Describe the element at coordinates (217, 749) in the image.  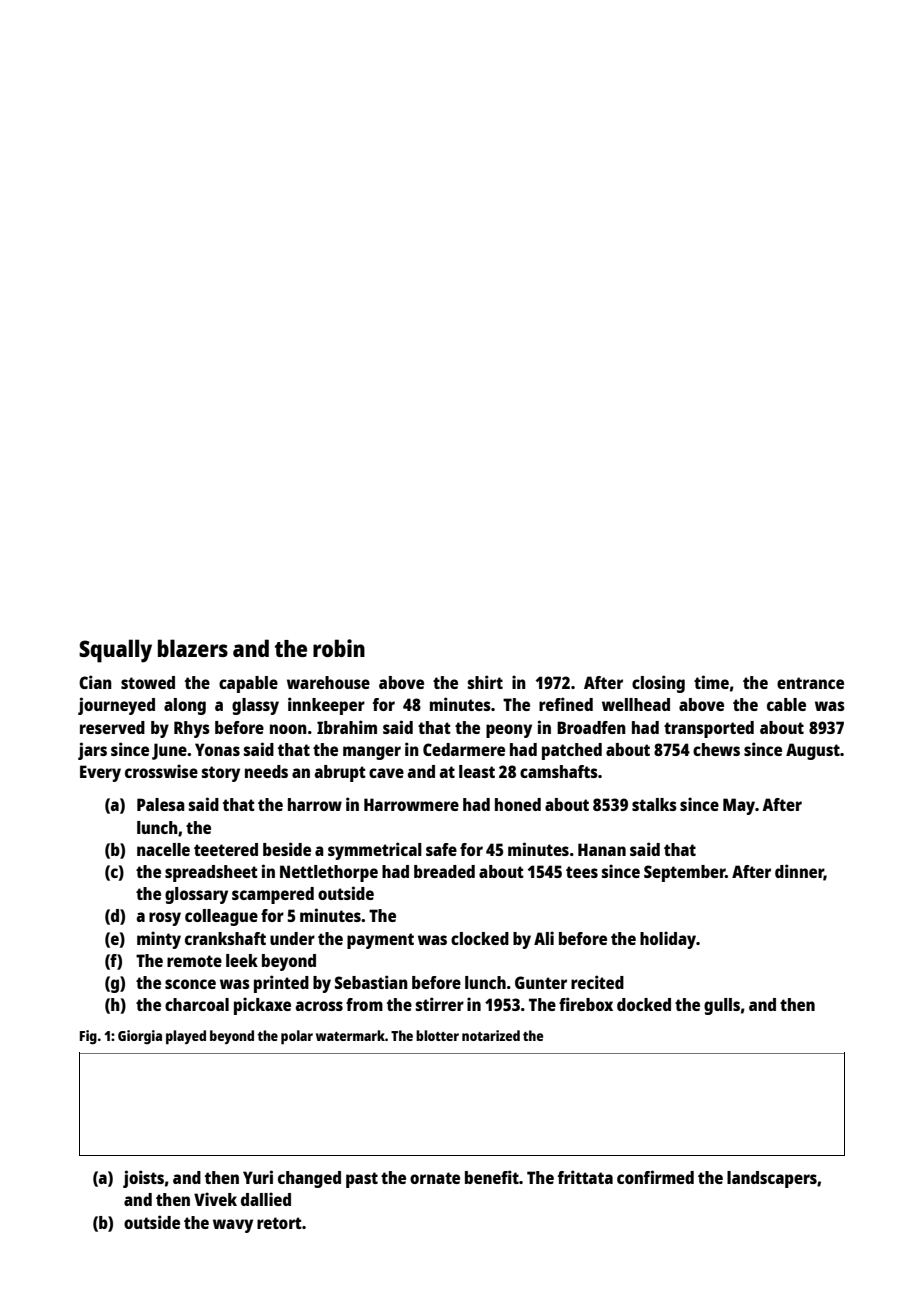
I see `Yonas` at that location.
